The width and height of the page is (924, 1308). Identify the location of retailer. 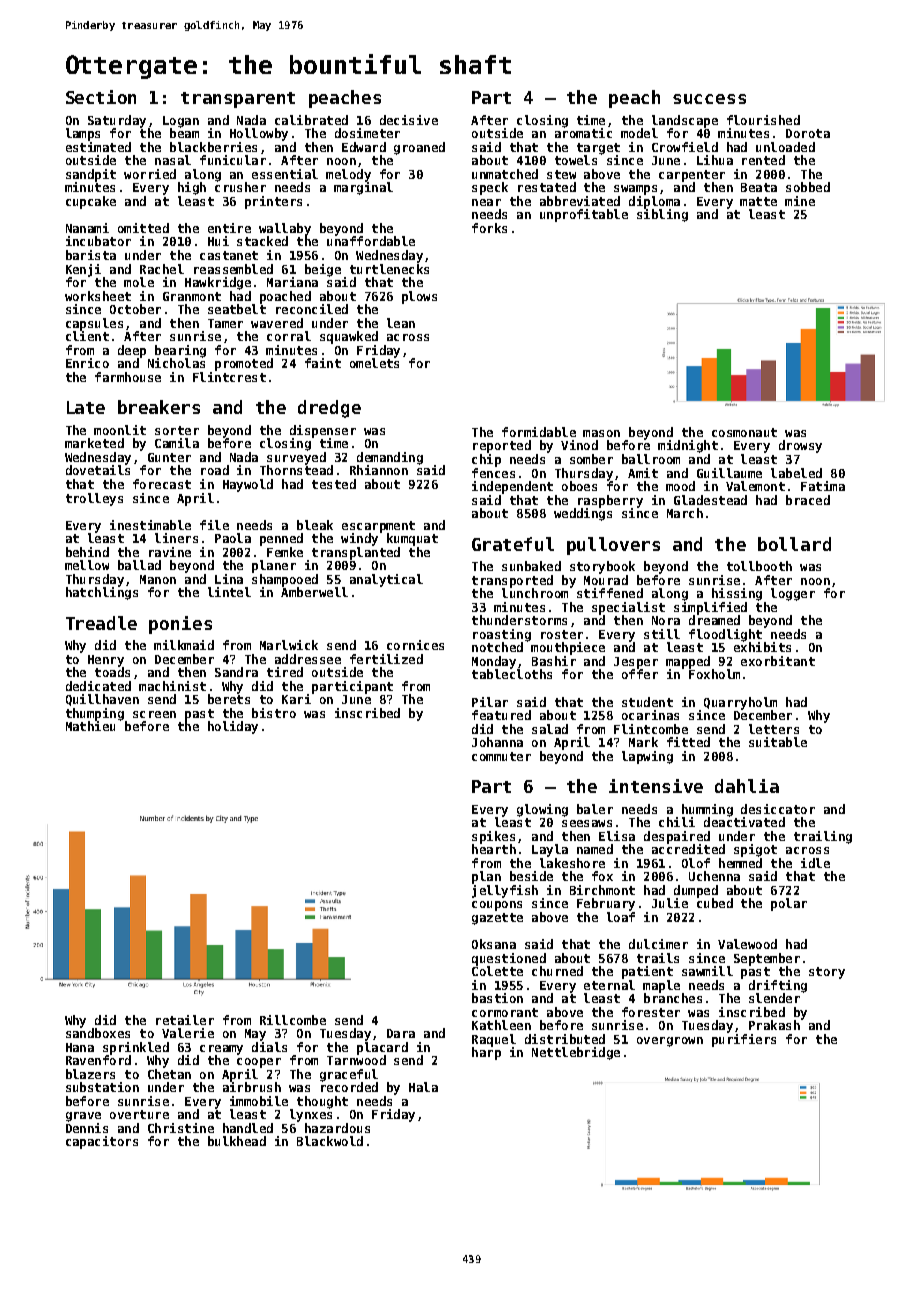
(185, 1020).
